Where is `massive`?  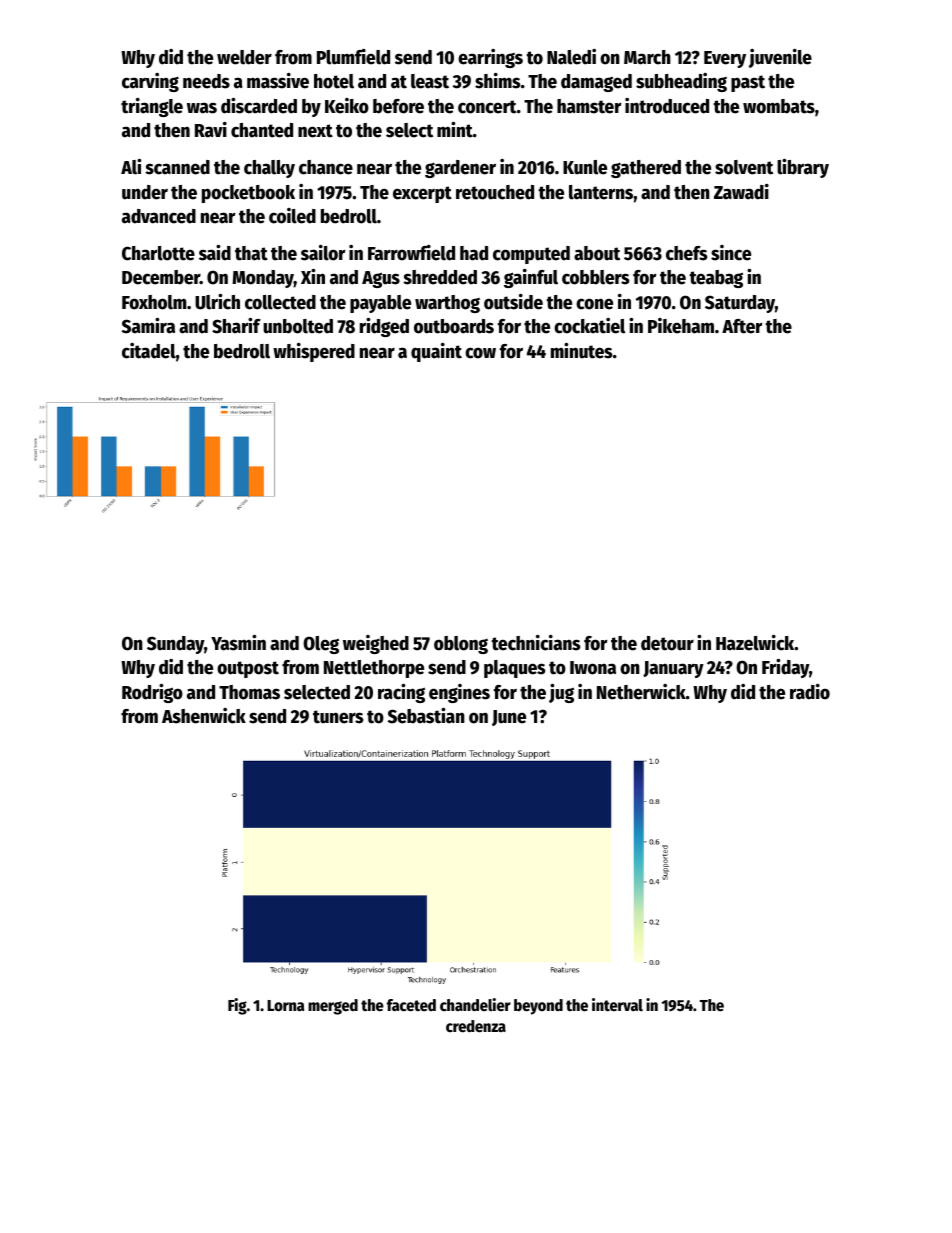
massive is located at coordinates (278, 81).
